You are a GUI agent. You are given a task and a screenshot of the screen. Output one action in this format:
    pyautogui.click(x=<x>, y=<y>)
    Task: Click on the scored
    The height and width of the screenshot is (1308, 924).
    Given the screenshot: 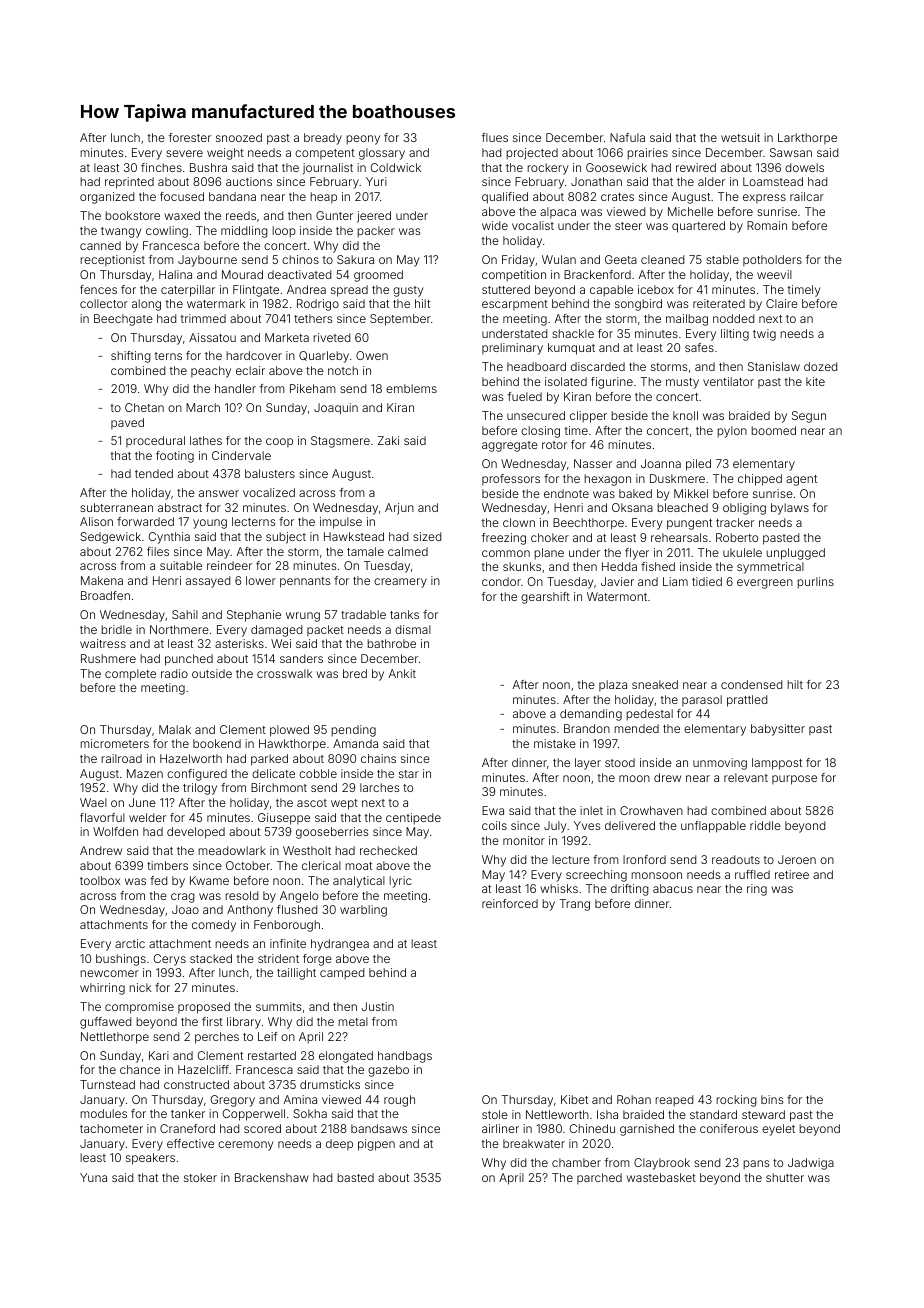 What is the action you would take?
    pyautogui.click(x=262, y=1128)
